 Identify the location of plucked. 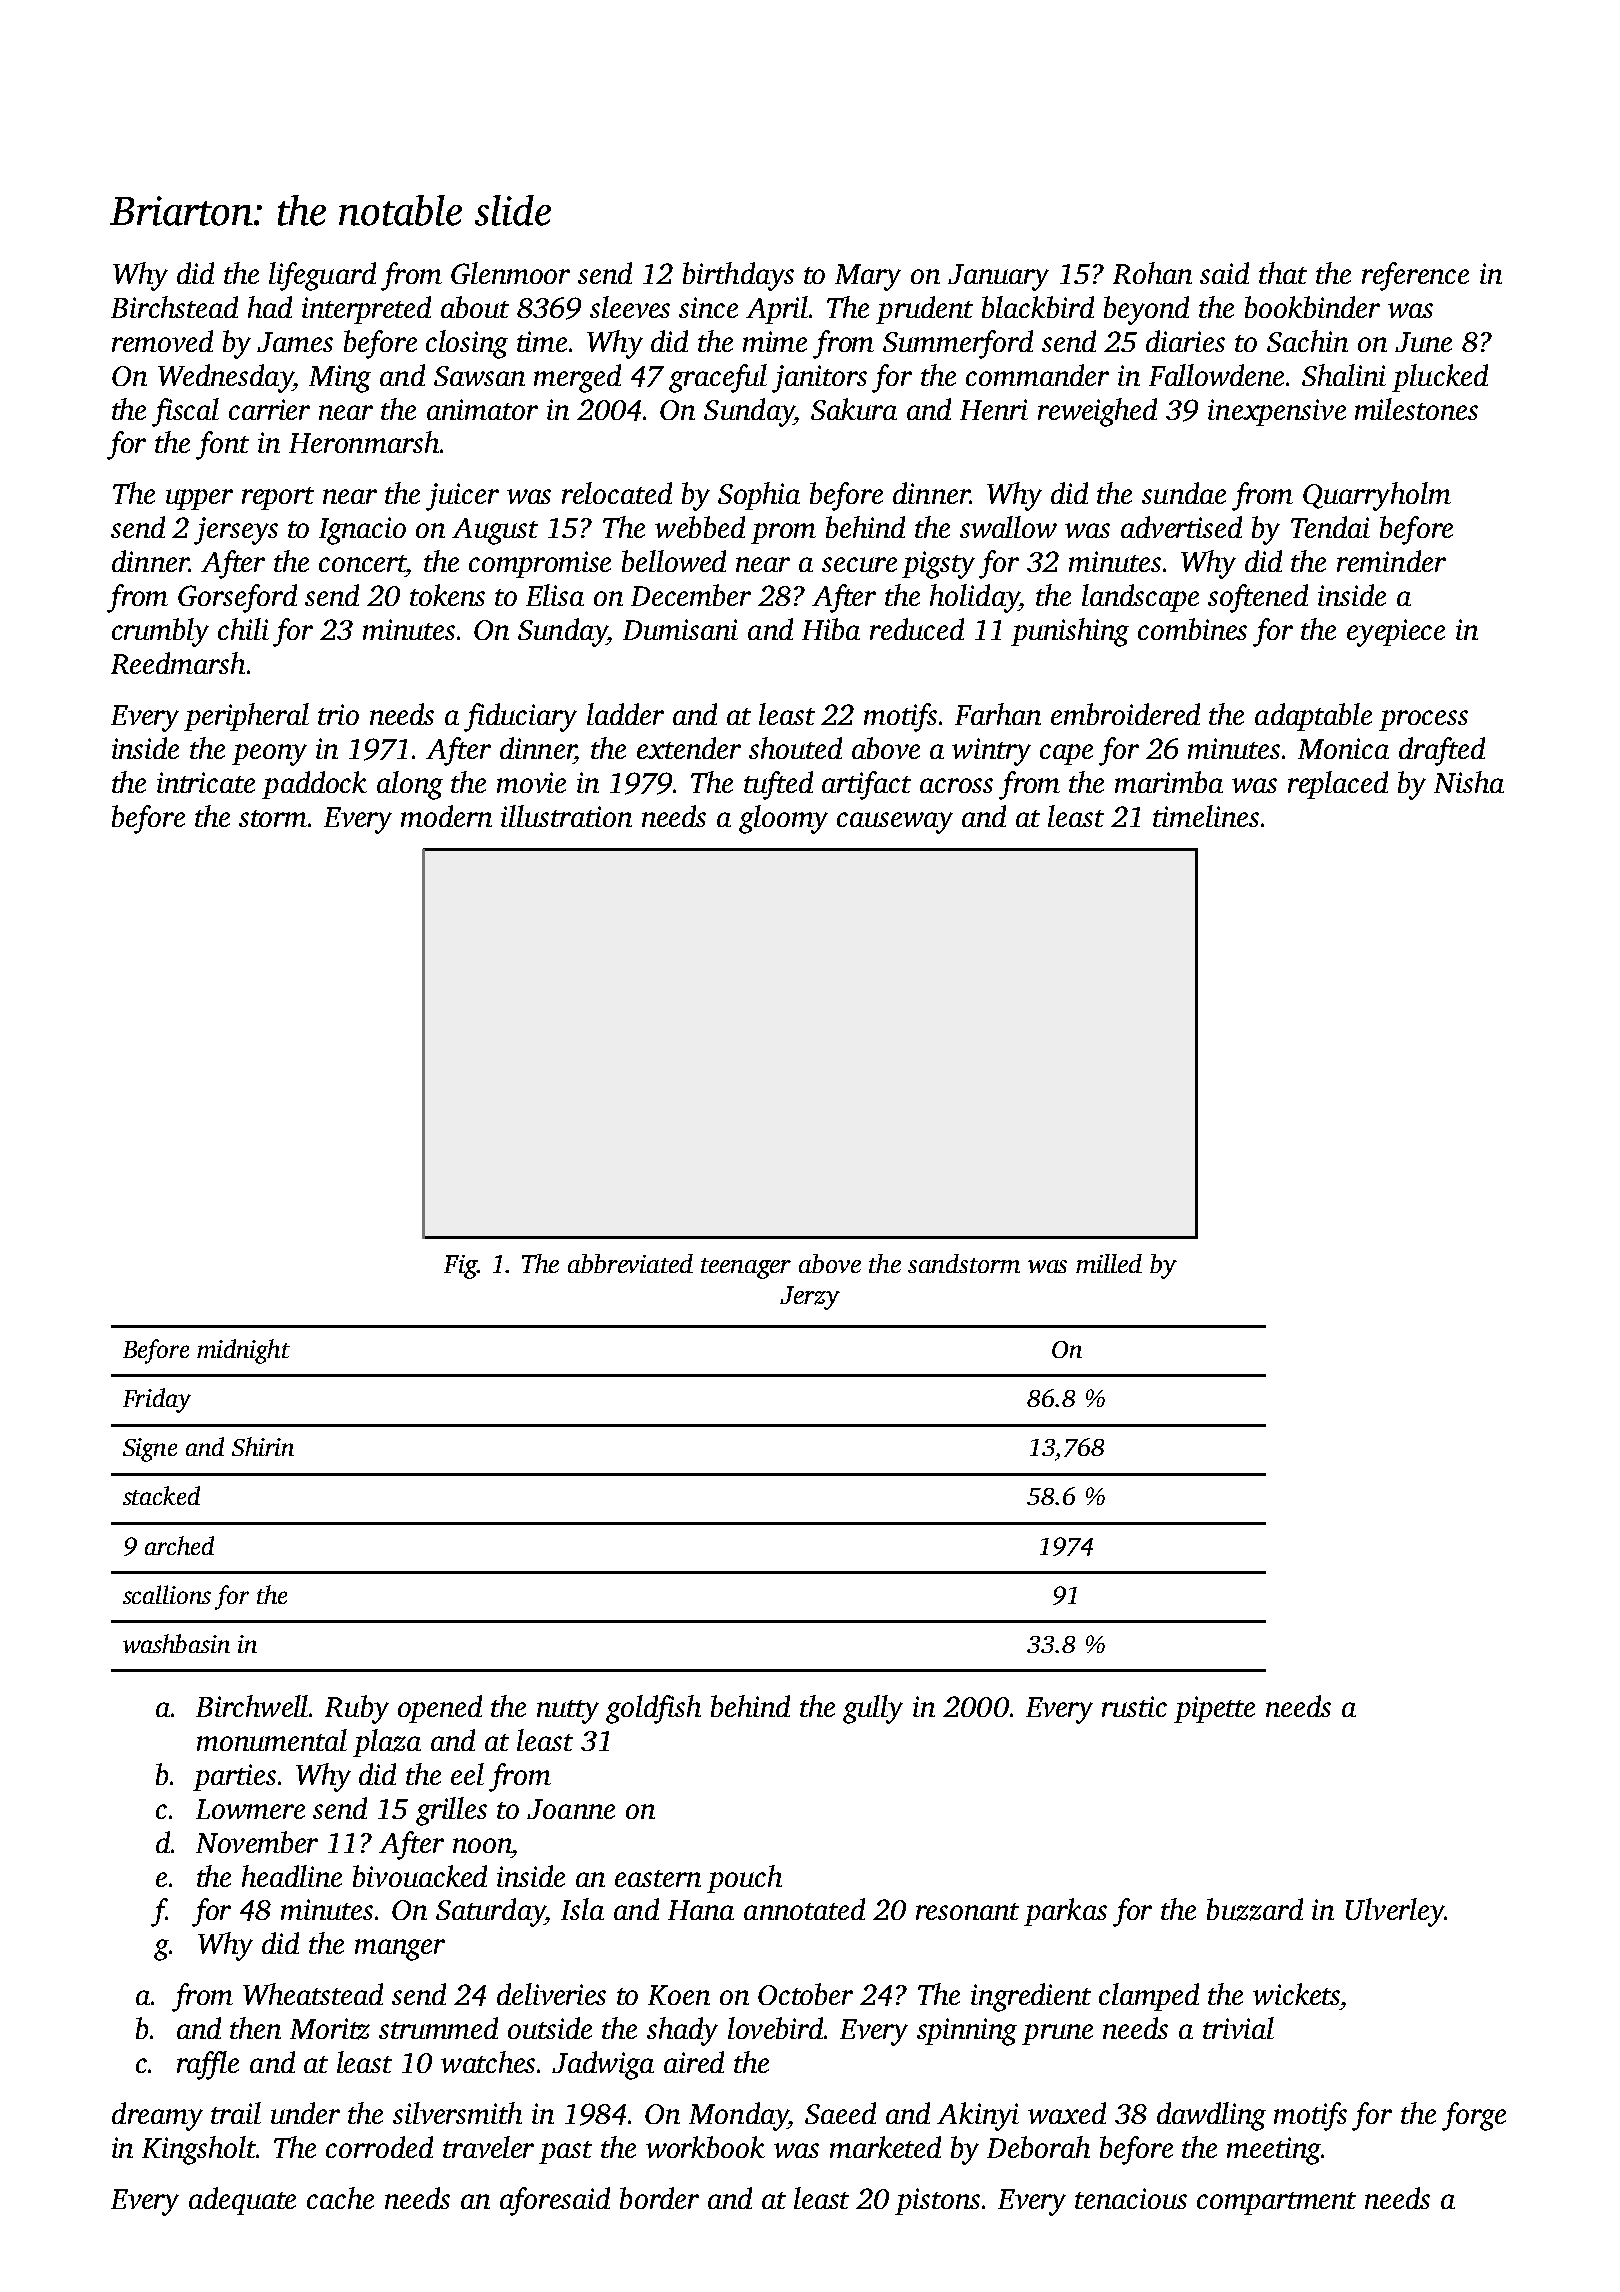
(1440, 378).
